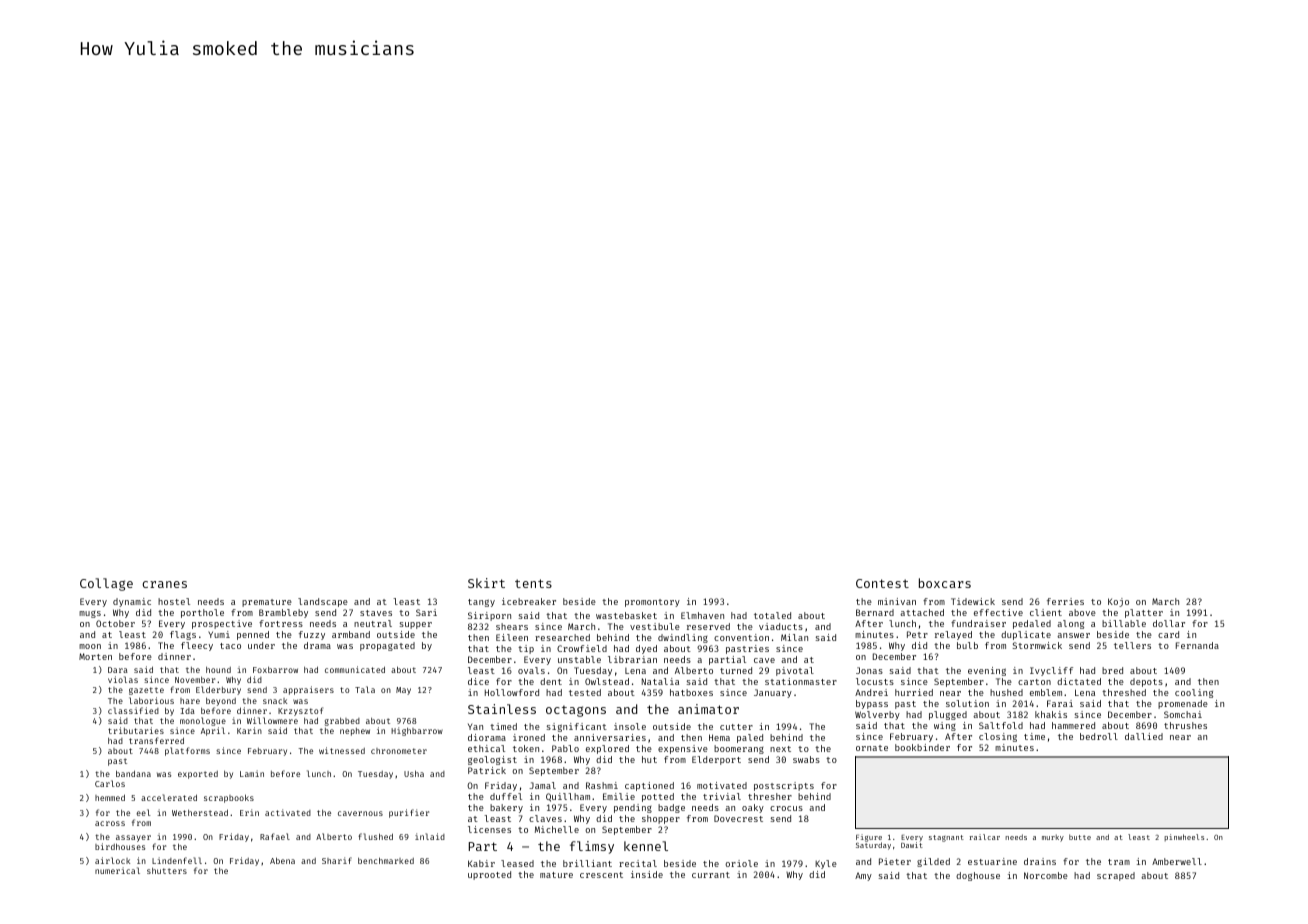  I want to click on Saturday, so click(873, 846).
